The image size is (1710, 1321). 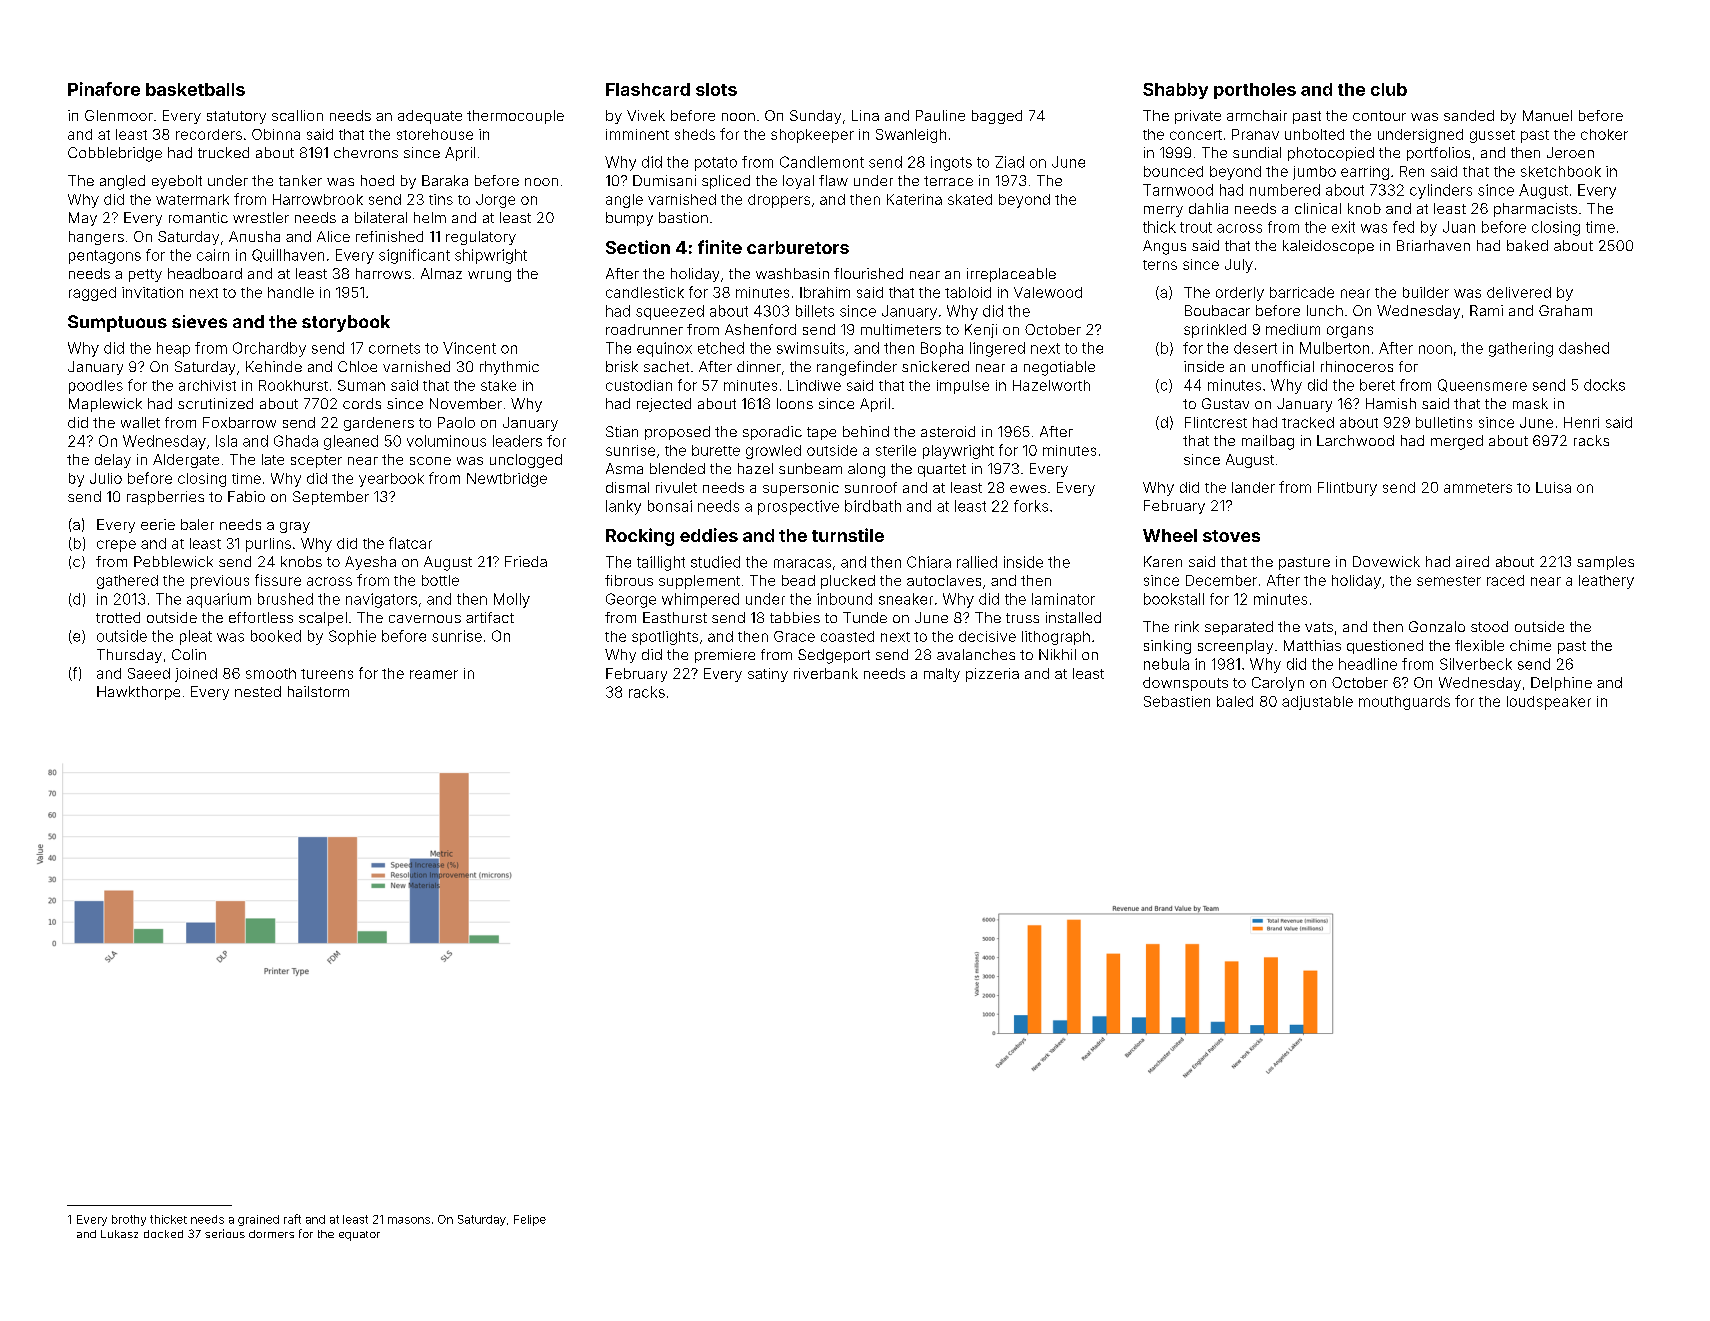 What do you see at coordinates (848, 582) in the screenshot?
I see `plucked` at bounding box center [848, 582].
